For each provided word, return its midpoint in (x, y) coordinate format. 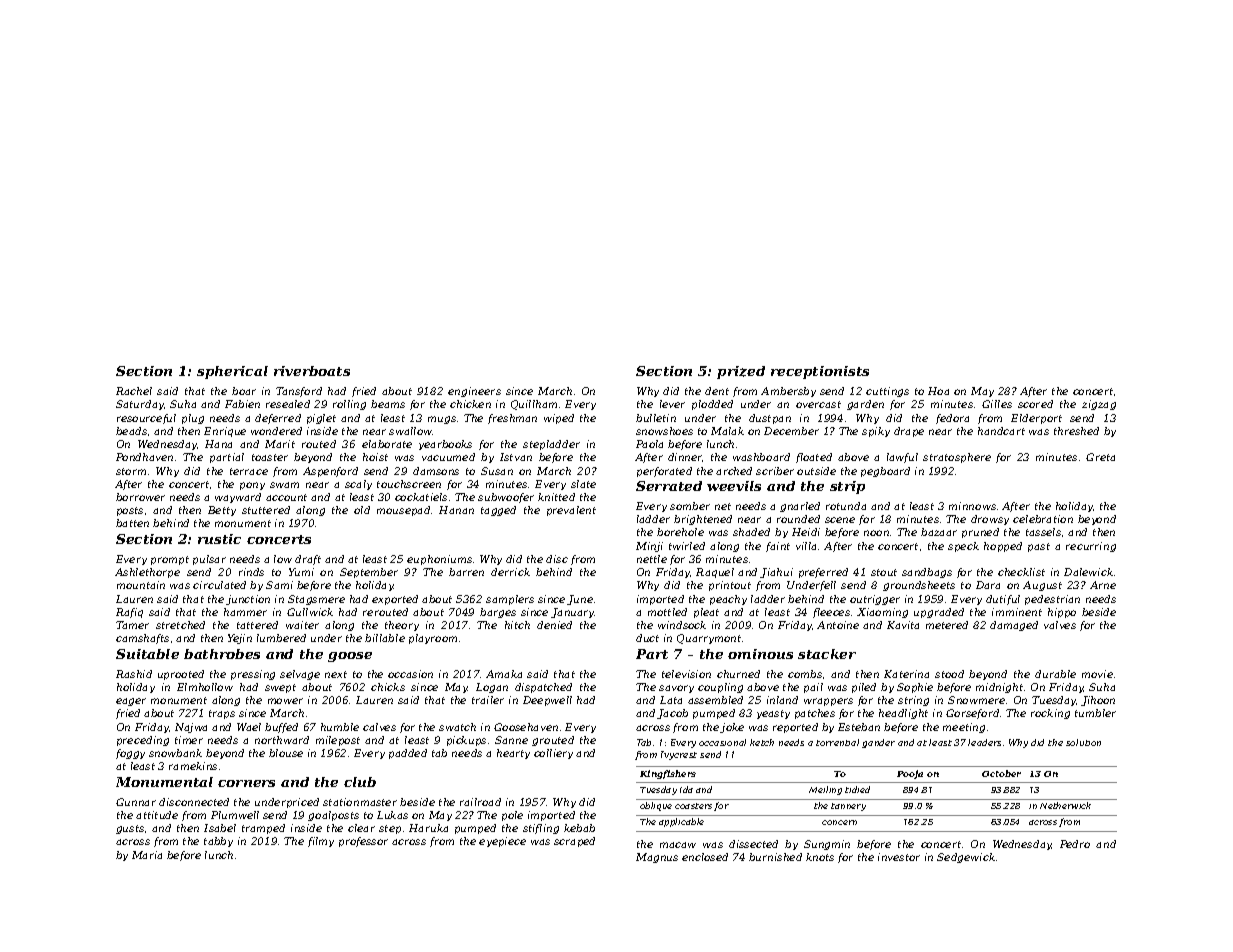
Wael (249, 727)
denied (554, 625)
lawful (902, 458)
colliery (553, 754)
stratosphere (957, 458)
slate (583, 484)
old (362, 510)
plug (193, 419)
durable (1055, 674)
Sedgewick (966, 858)
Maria (147, 855)
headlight (903, 714)
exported (395, 600)
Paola (649, 444)
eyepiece (502, 842)
